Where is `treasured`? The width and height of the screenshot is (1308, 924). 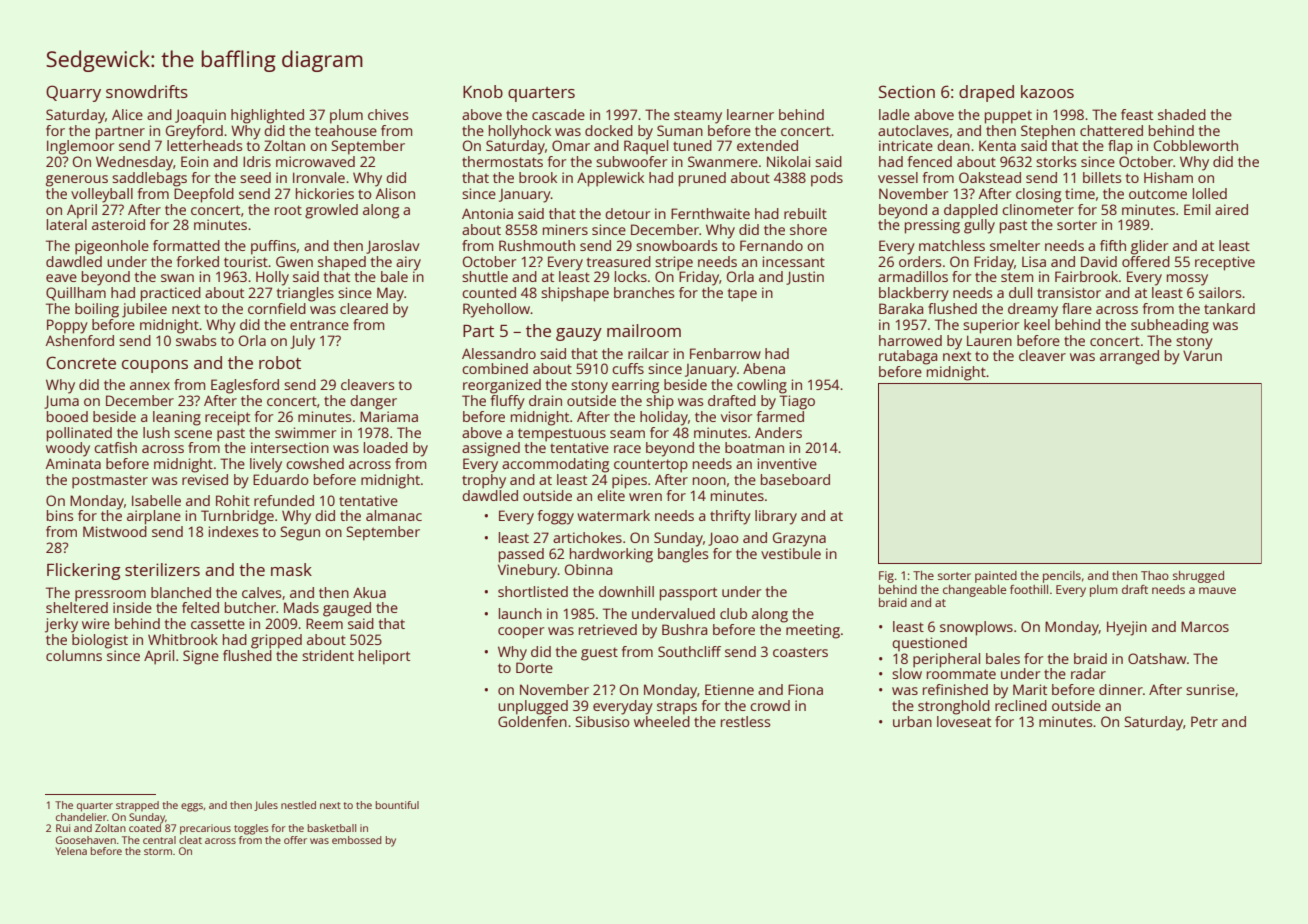 treasured is located at coordinates (619, 261).
